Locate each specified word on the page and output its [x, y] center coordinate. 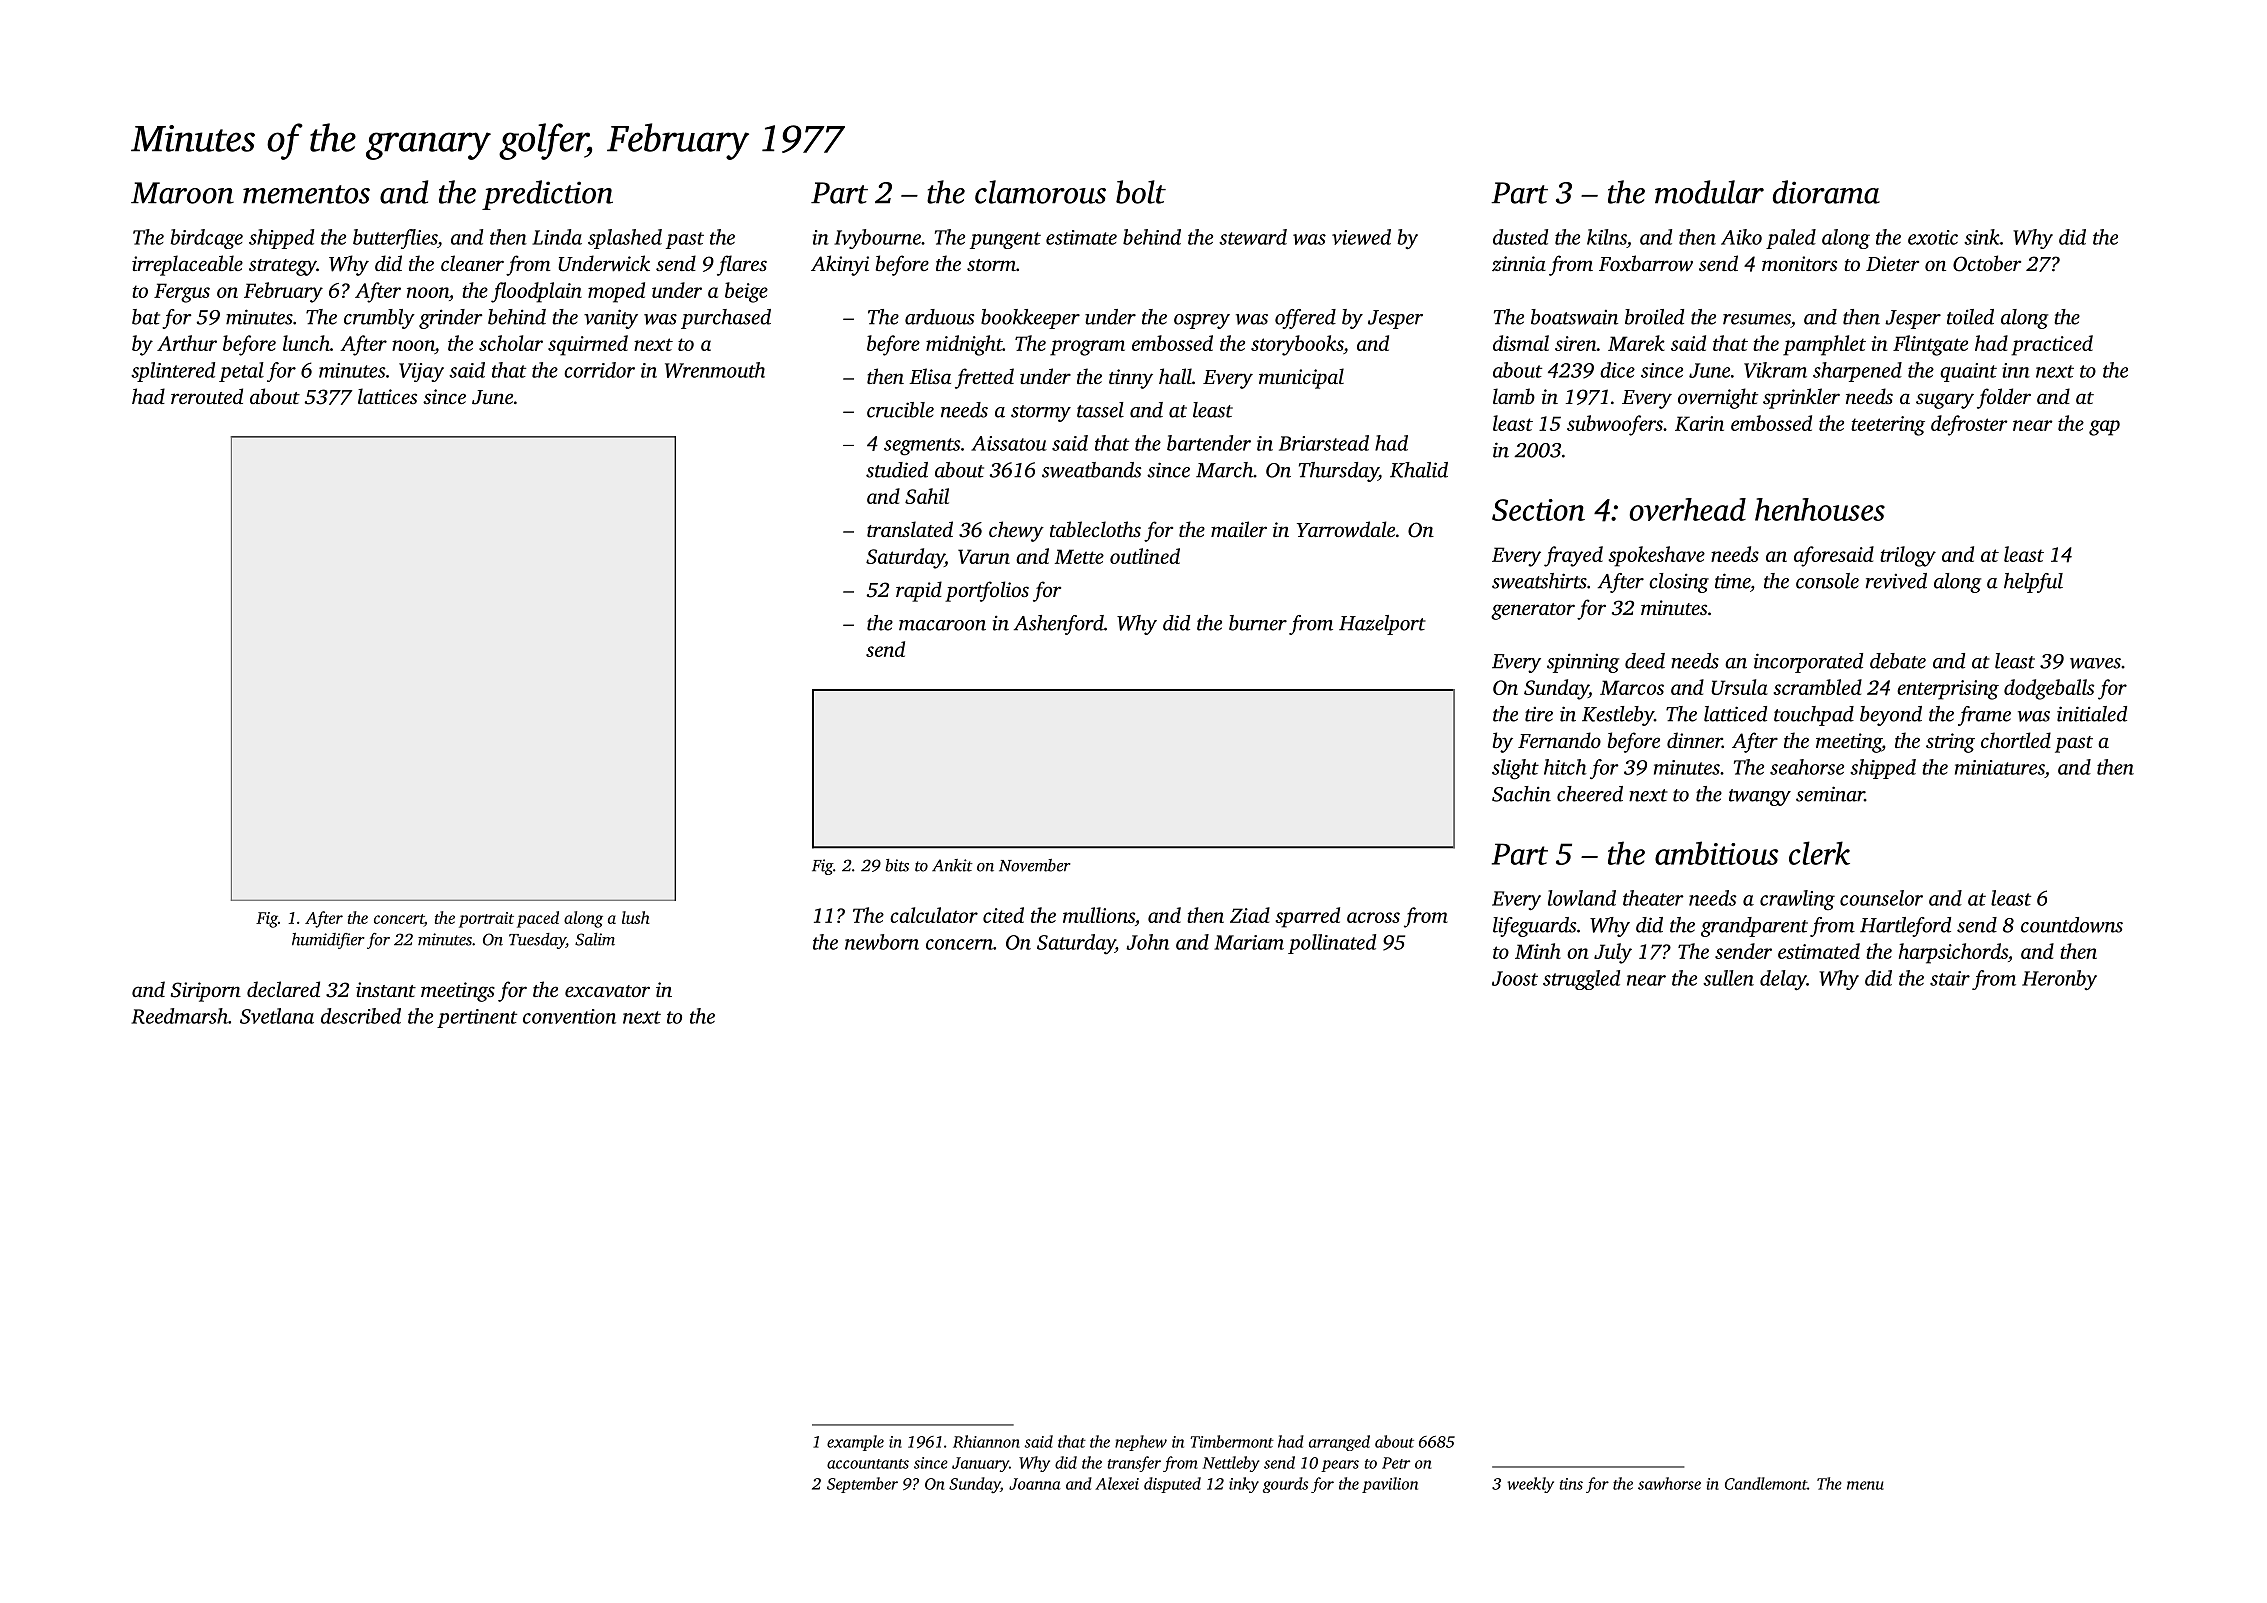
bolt [1141, 192]
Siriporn [206, 992]
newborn [882, 942]
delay [1783, 980]
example [855, 1443]
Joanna [1035, 1484]
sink [1982, 237]
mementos [306, 194]
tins [1571, 1484]
